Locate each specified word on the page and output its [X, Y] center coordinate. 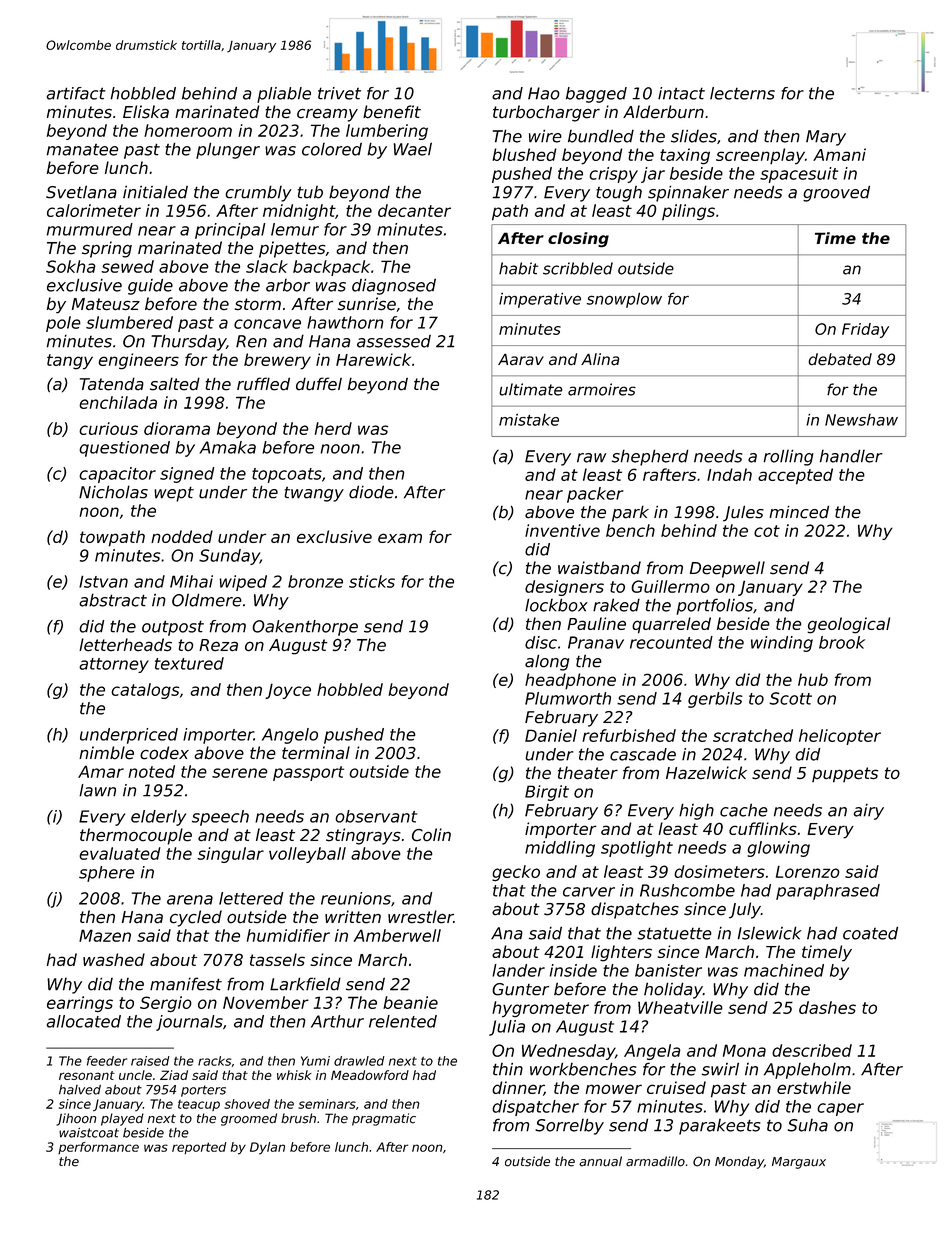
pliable [284, 95]
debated [840, 359]
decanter [414, 210]
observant [376, 816]
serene [239, 773]
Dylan [267, 1148]
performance [98, 1148]
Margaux [799, 1163]
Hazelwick [706, 773]
